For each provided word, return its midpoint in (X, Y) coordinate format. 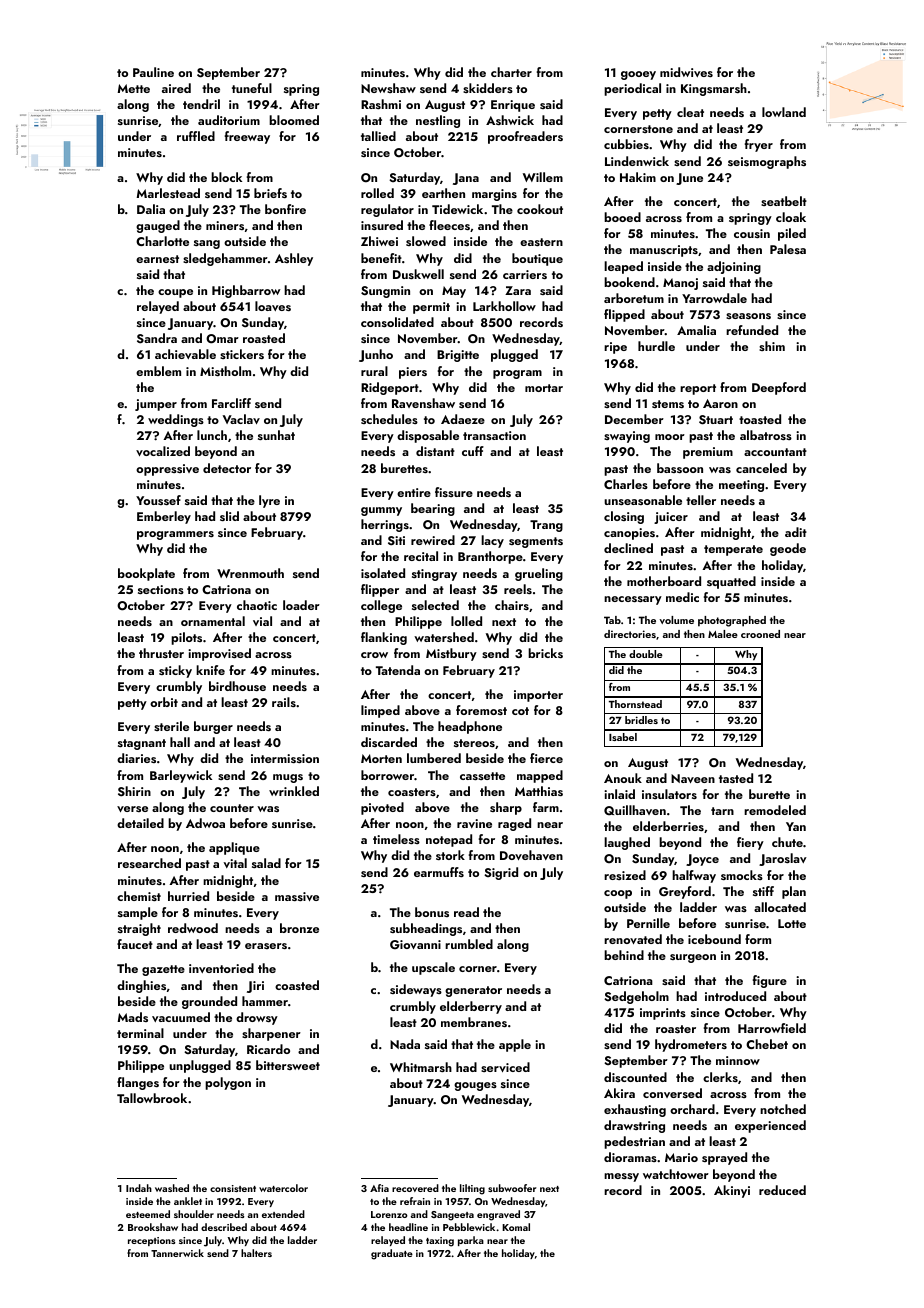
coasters (412, 792)
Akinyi (732, 1191)
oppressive (167, 470)
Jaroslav (783, 859)
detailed (140, 823)
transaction (494, 435)
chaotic (257, 605)
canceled (761, 468)
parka (471, 1241)
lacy (492, 541)
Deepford (779, 388)
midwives (686, 72)
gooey (638, 75)
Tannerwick (177, 1253)
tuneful (252, 88)
